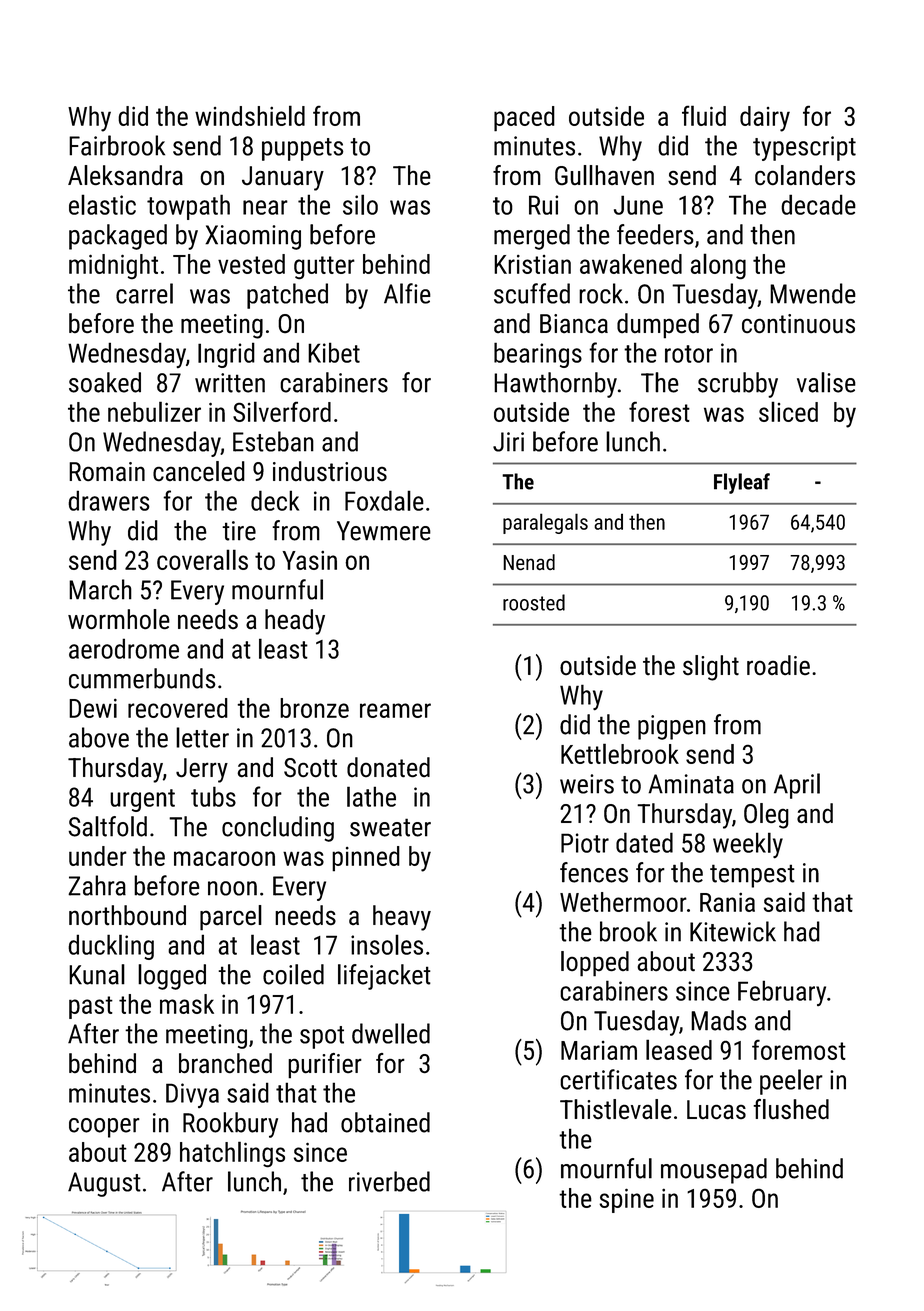 This screenshot has height=1311, width=924. I want to click on pigpen, so click(672, 727).
